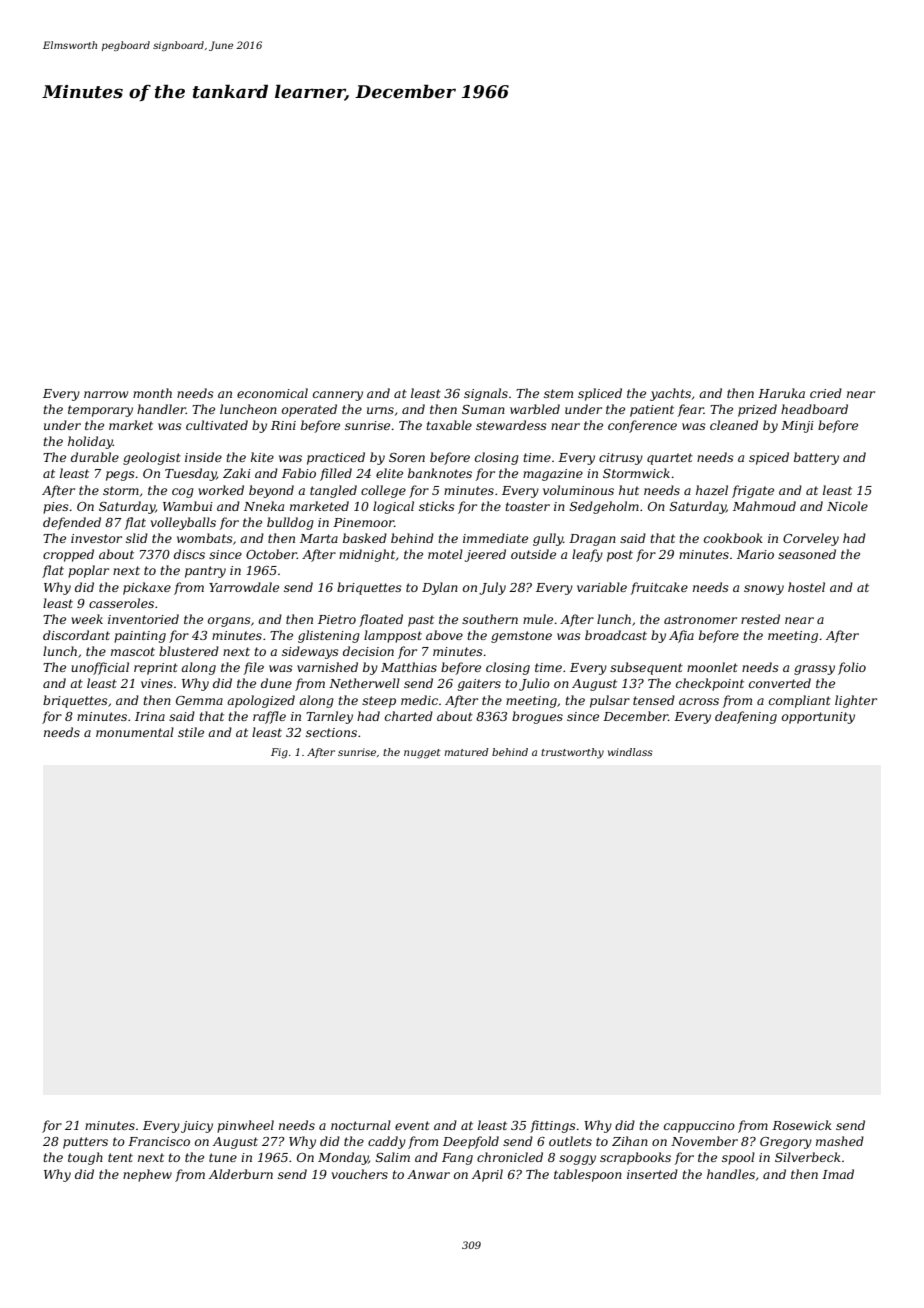 Image resolution: width=924 pixels, height=1308 pixels. Describe the element at coordinates (734, 425) in the image. I see `cleaned` at that location.
